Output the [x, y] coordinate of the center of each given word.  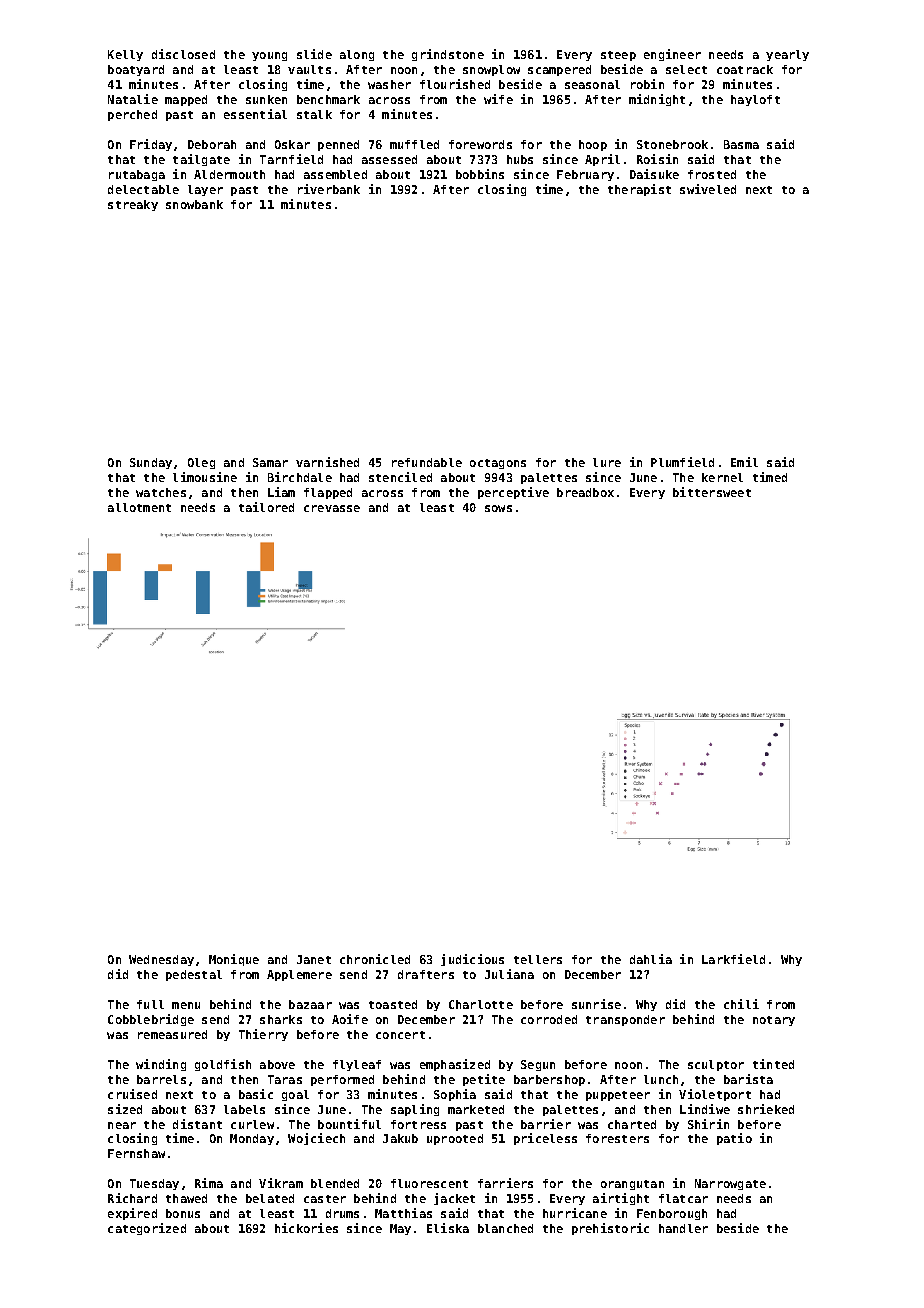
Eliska [448, 1228]
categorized [147, 1229]
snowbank [194, 204]
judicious [472, 960]
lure [607, 462]
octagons [498, 464]
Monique [234, 960]
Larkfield [733, 959]
